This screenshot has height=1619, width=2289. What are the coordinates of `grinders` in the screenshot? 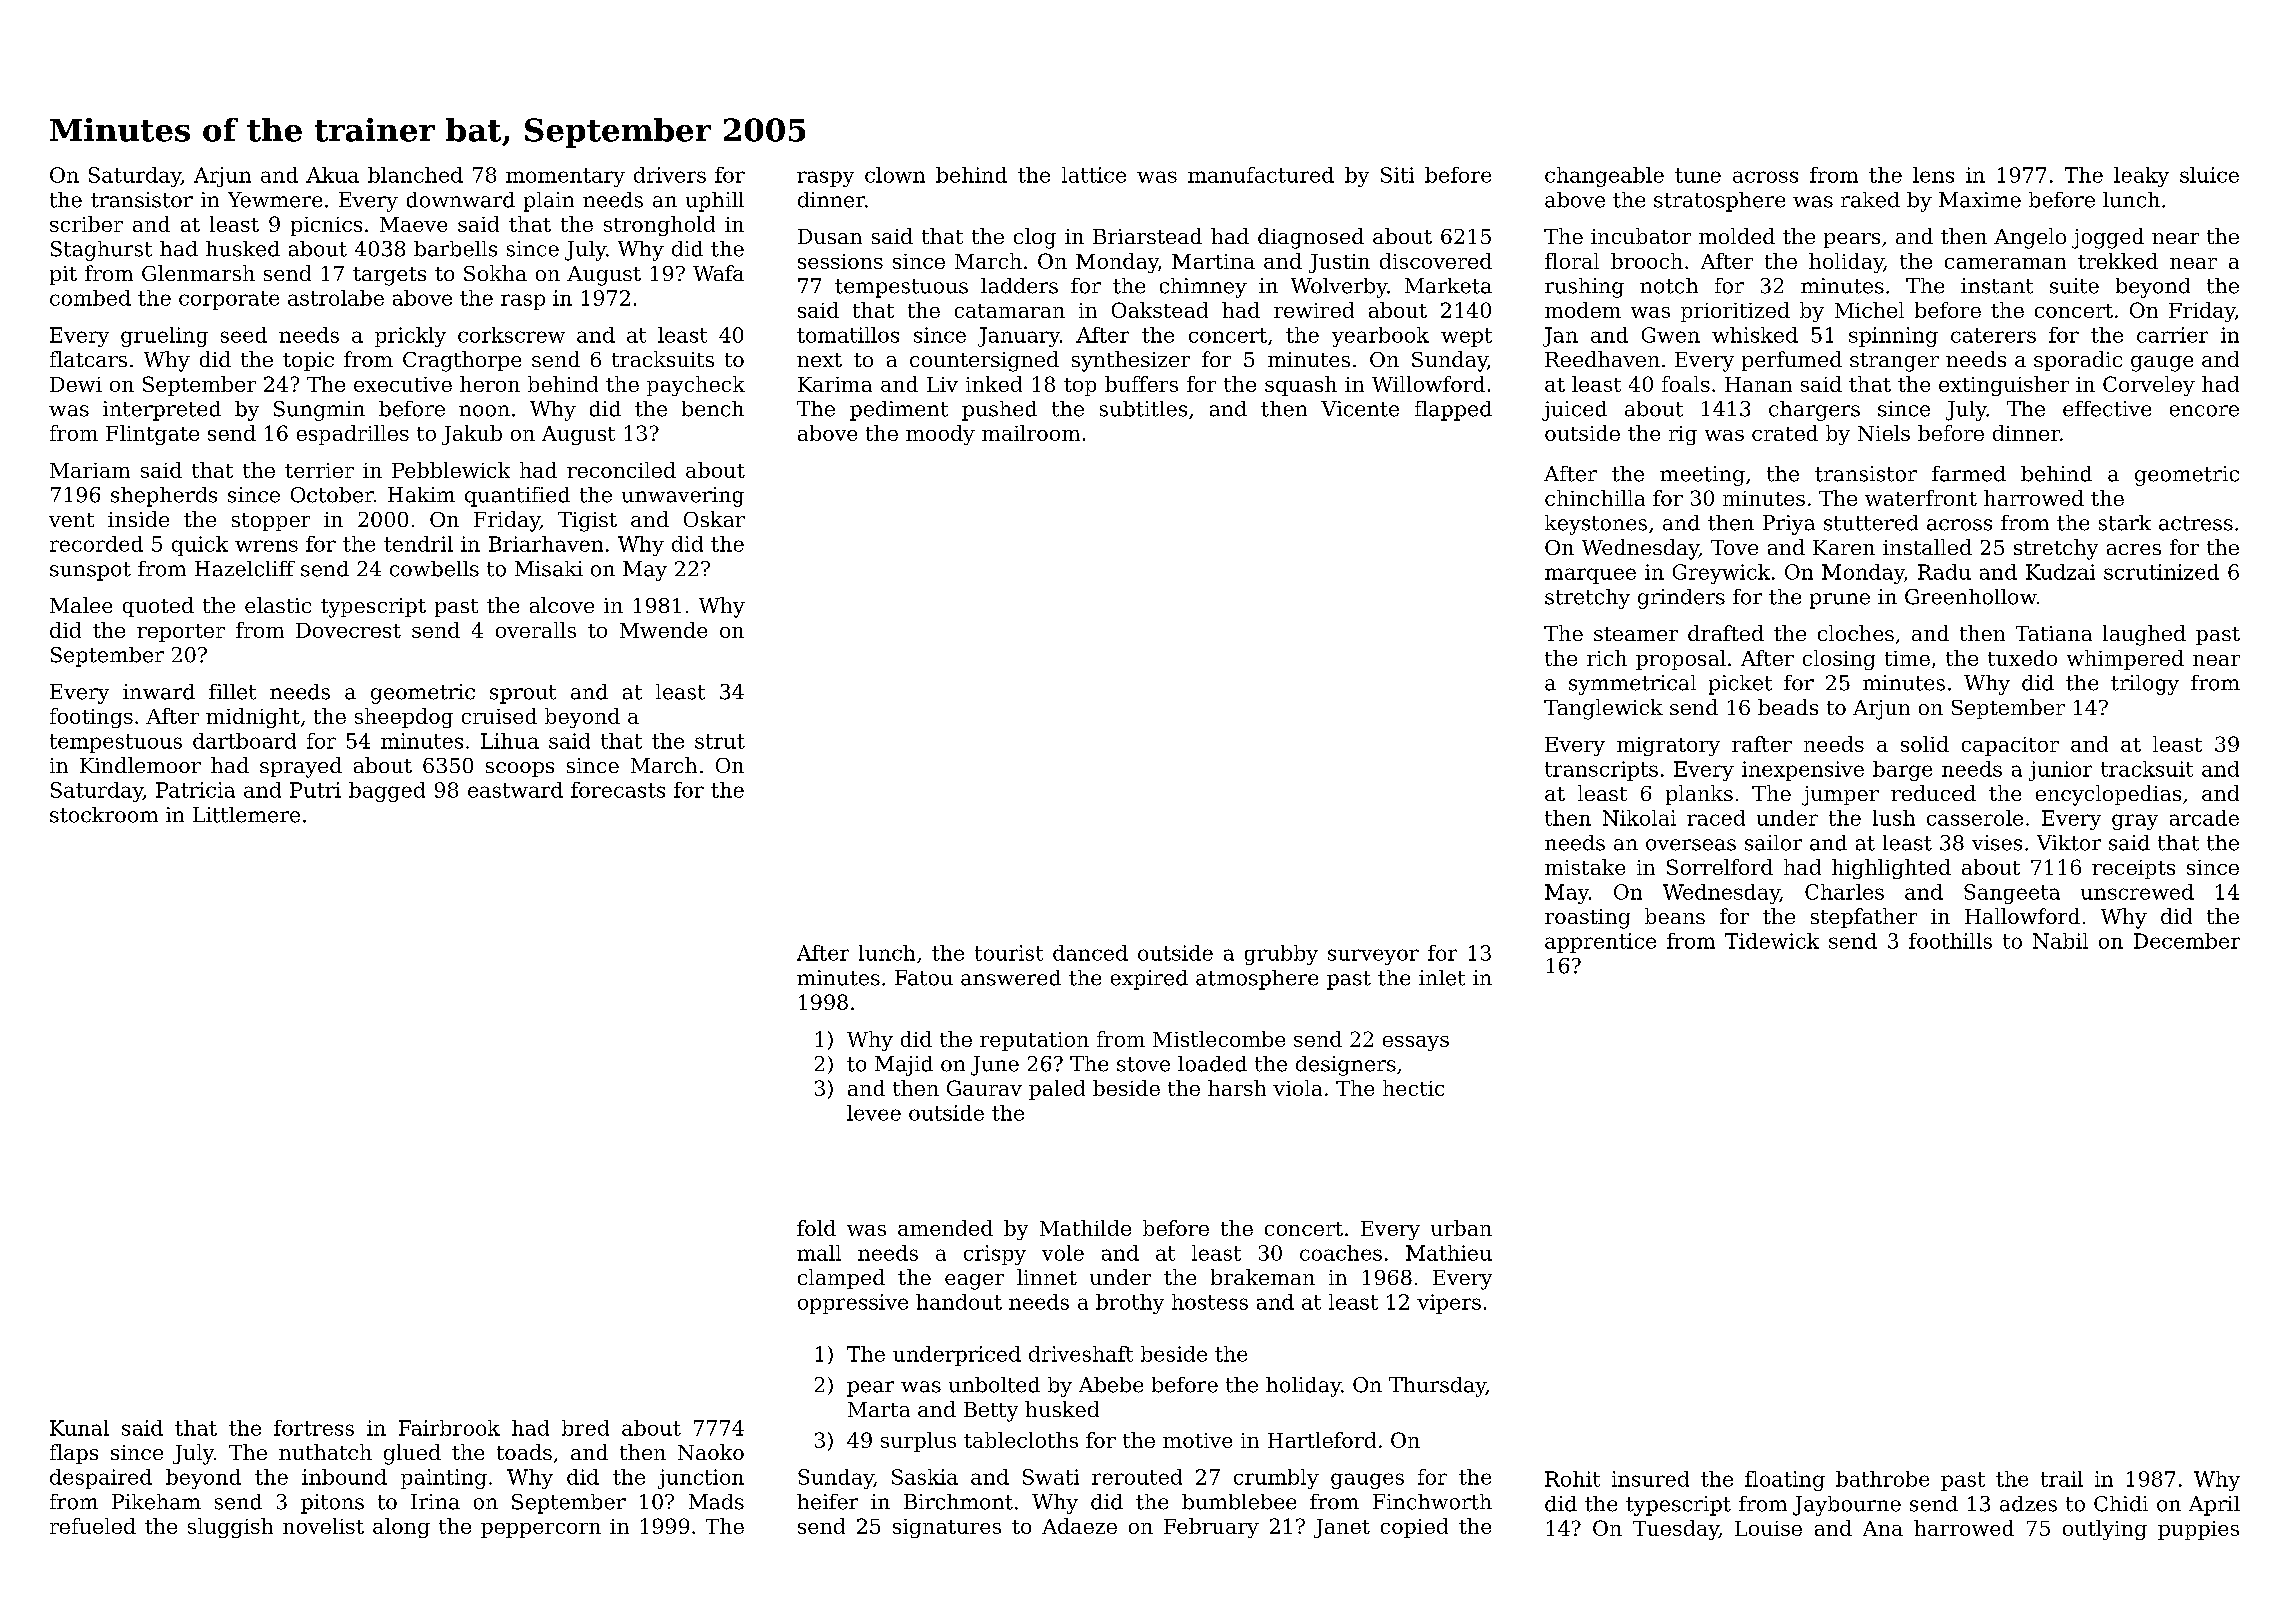 It's located at (1681, 599).
